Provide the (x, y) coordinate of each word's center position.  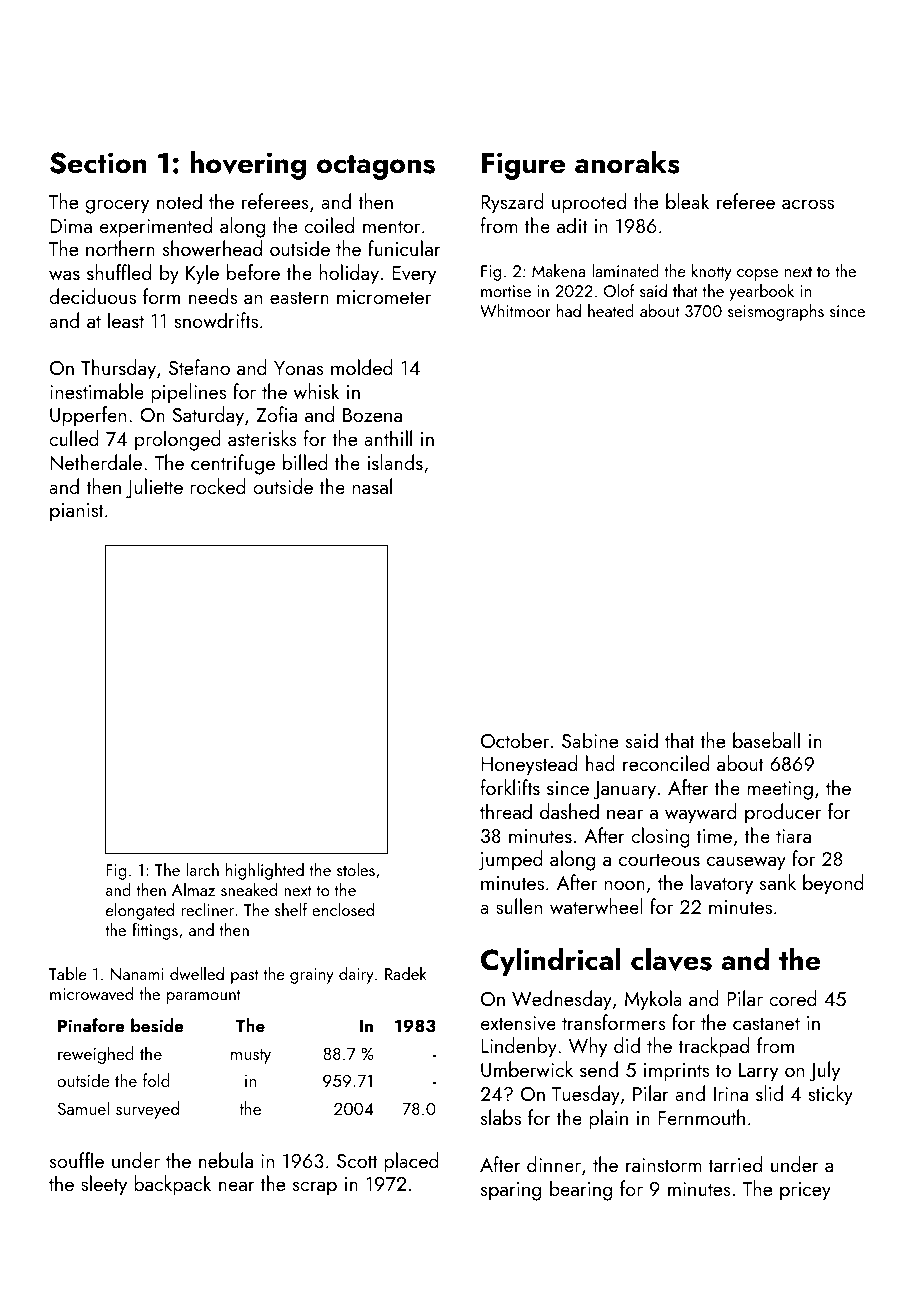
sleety (104, 1185)
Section (98, 163)
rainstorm (664, 1165)
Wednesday (562, 1000)
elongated (140, 911)
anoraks (627, 162)
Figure (523, 166)
